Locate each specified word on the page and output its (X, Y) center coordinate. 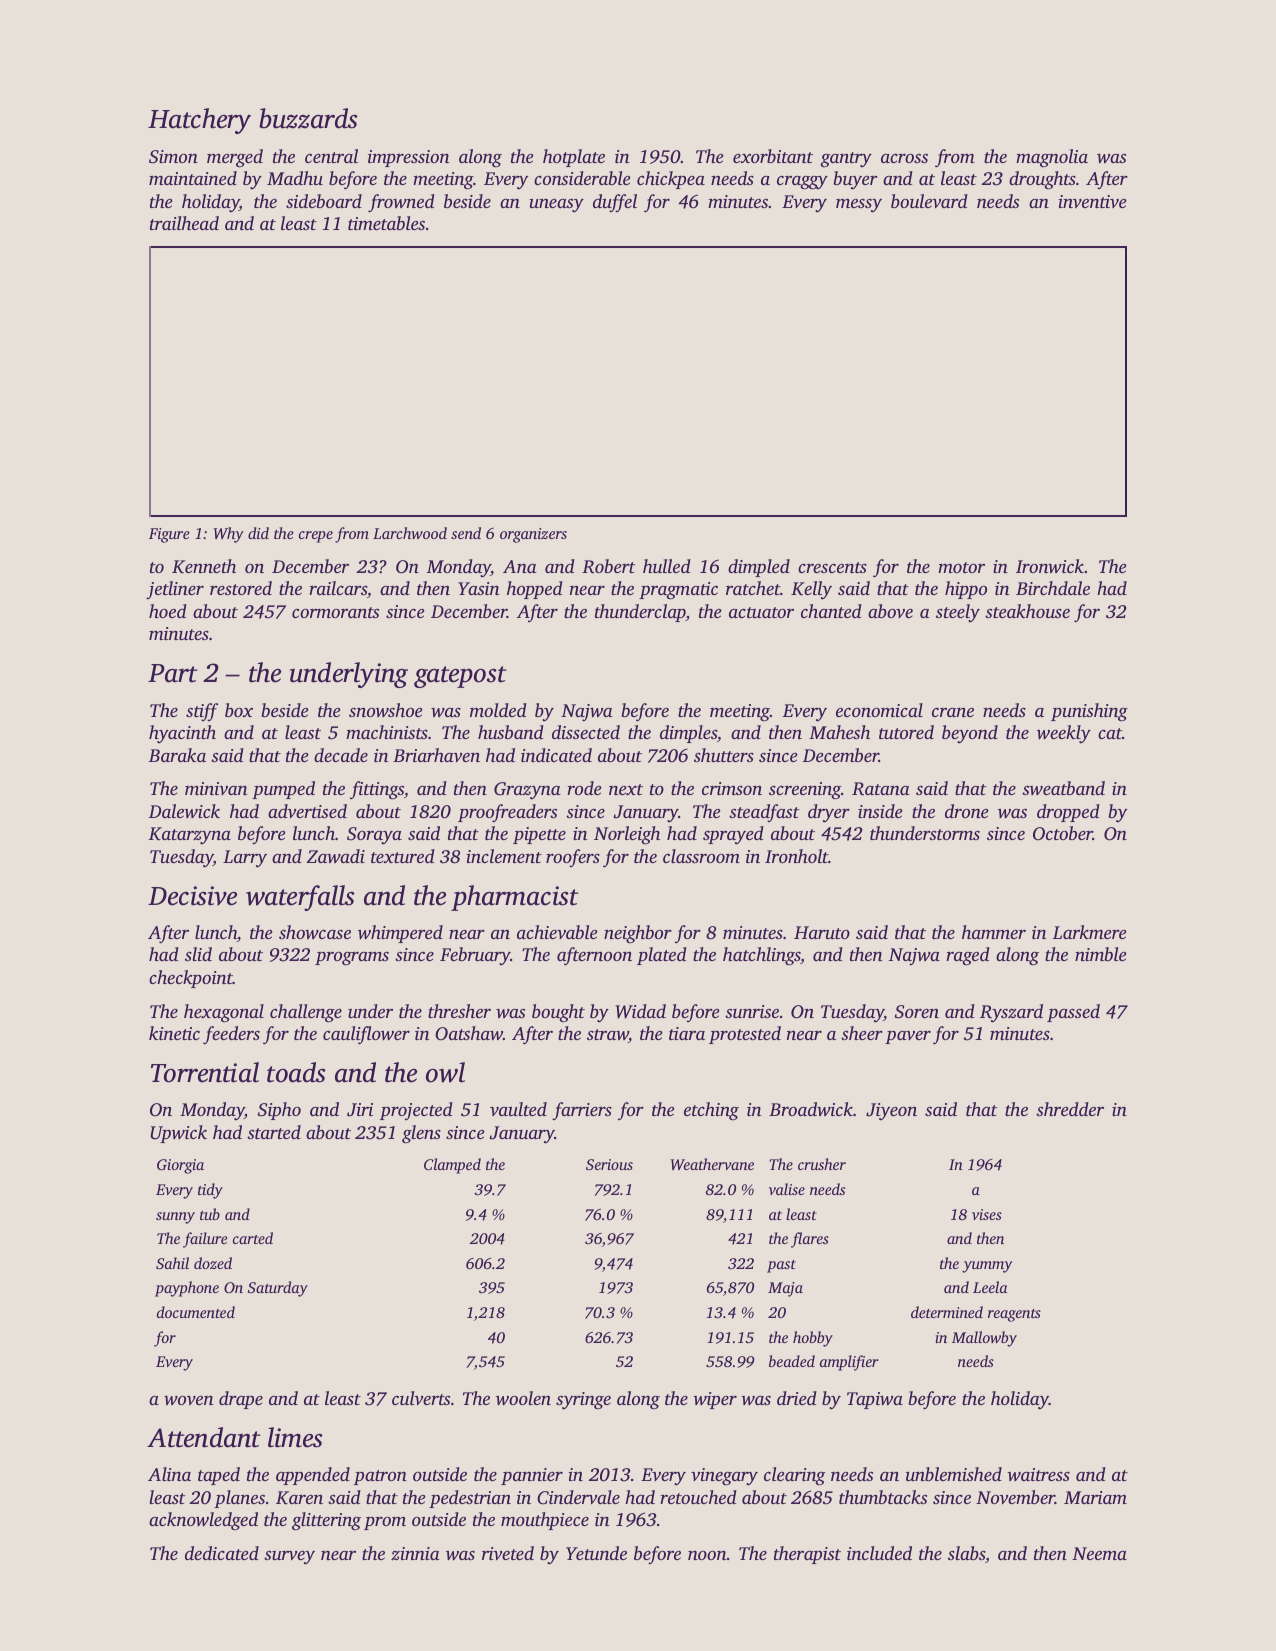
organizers (533, 535)
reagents (1014, 1315)
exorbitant (773, 156)
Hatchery (199, 121)
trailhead (184, 223)
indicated (556, 755)
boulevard (929, 201)
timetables (386, 223)
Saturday (278, 1289)
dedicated (222, 1553)
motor (961, 567)
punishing (1089, 712)
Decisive (192, 896)
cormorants (335, 612)
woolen (523, 1398)
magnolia (1052, 158)
